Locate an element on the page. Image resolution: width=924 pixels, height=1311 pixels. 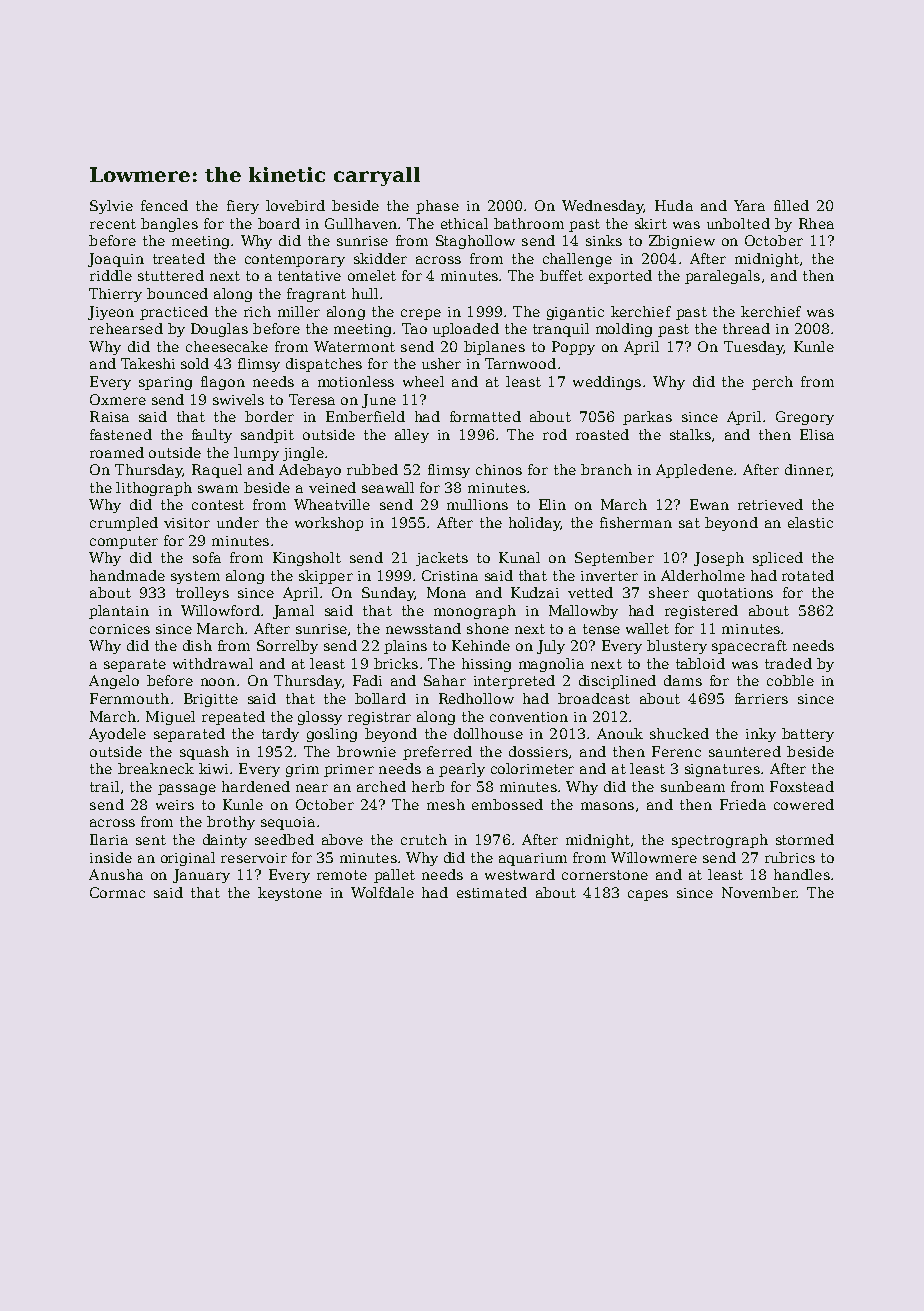
Rhea is located at coordinates (816, 223).
